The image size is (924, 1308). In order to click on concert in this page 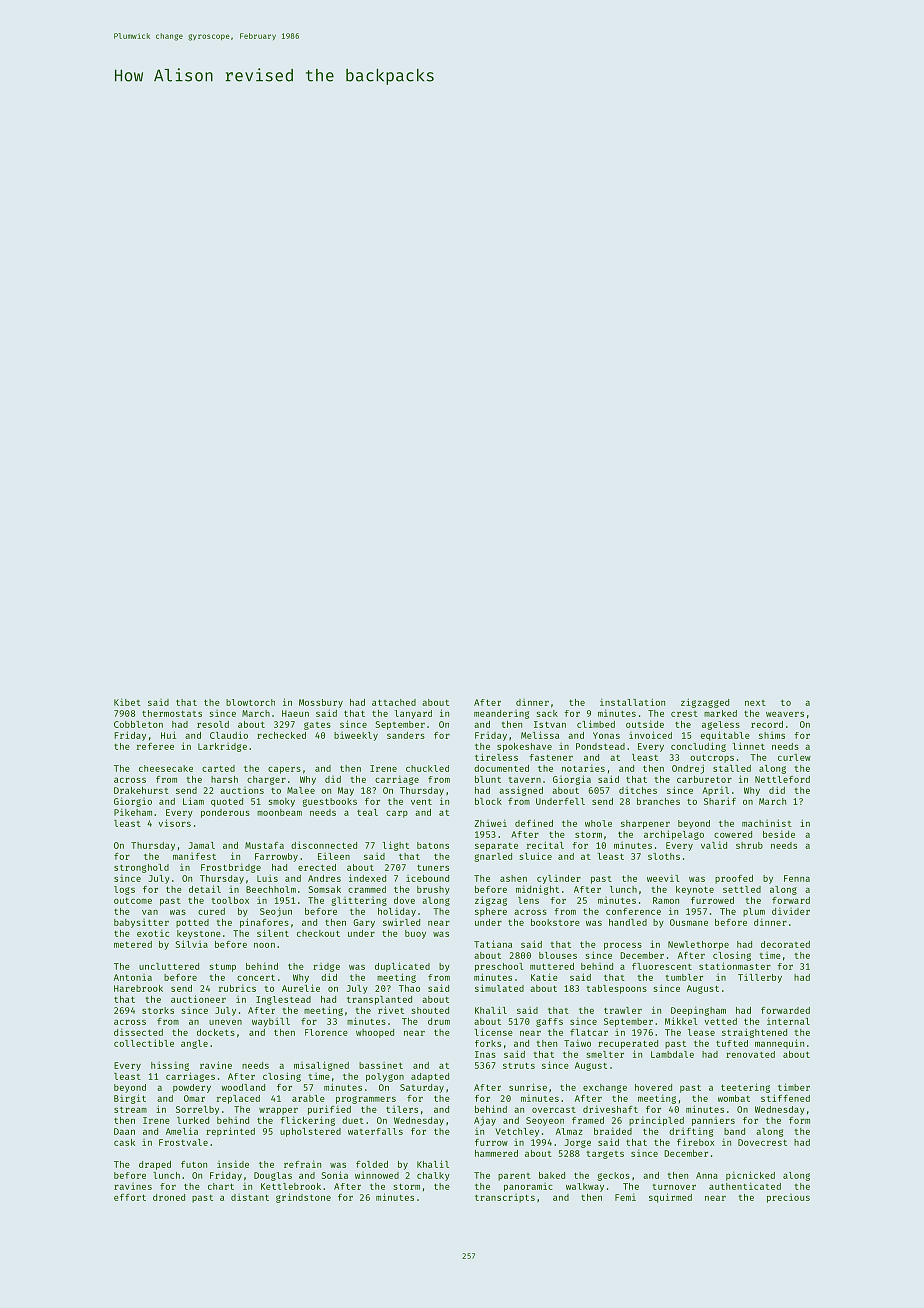, I will do `click(256, 977)`.
